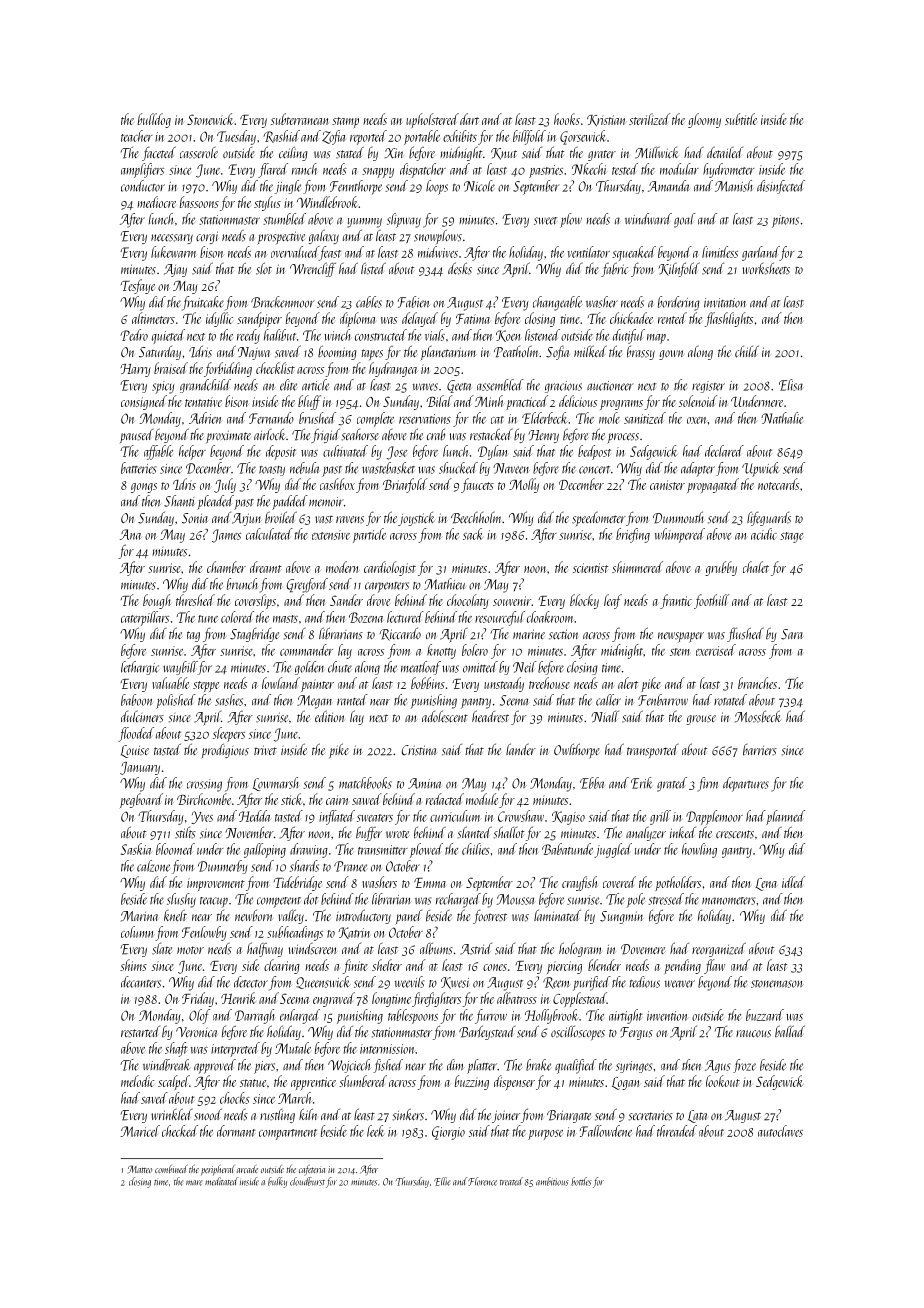  What do you see at coordinates (350, 520) in the image?
I see `ravens` at bounding box center [350, 520].
